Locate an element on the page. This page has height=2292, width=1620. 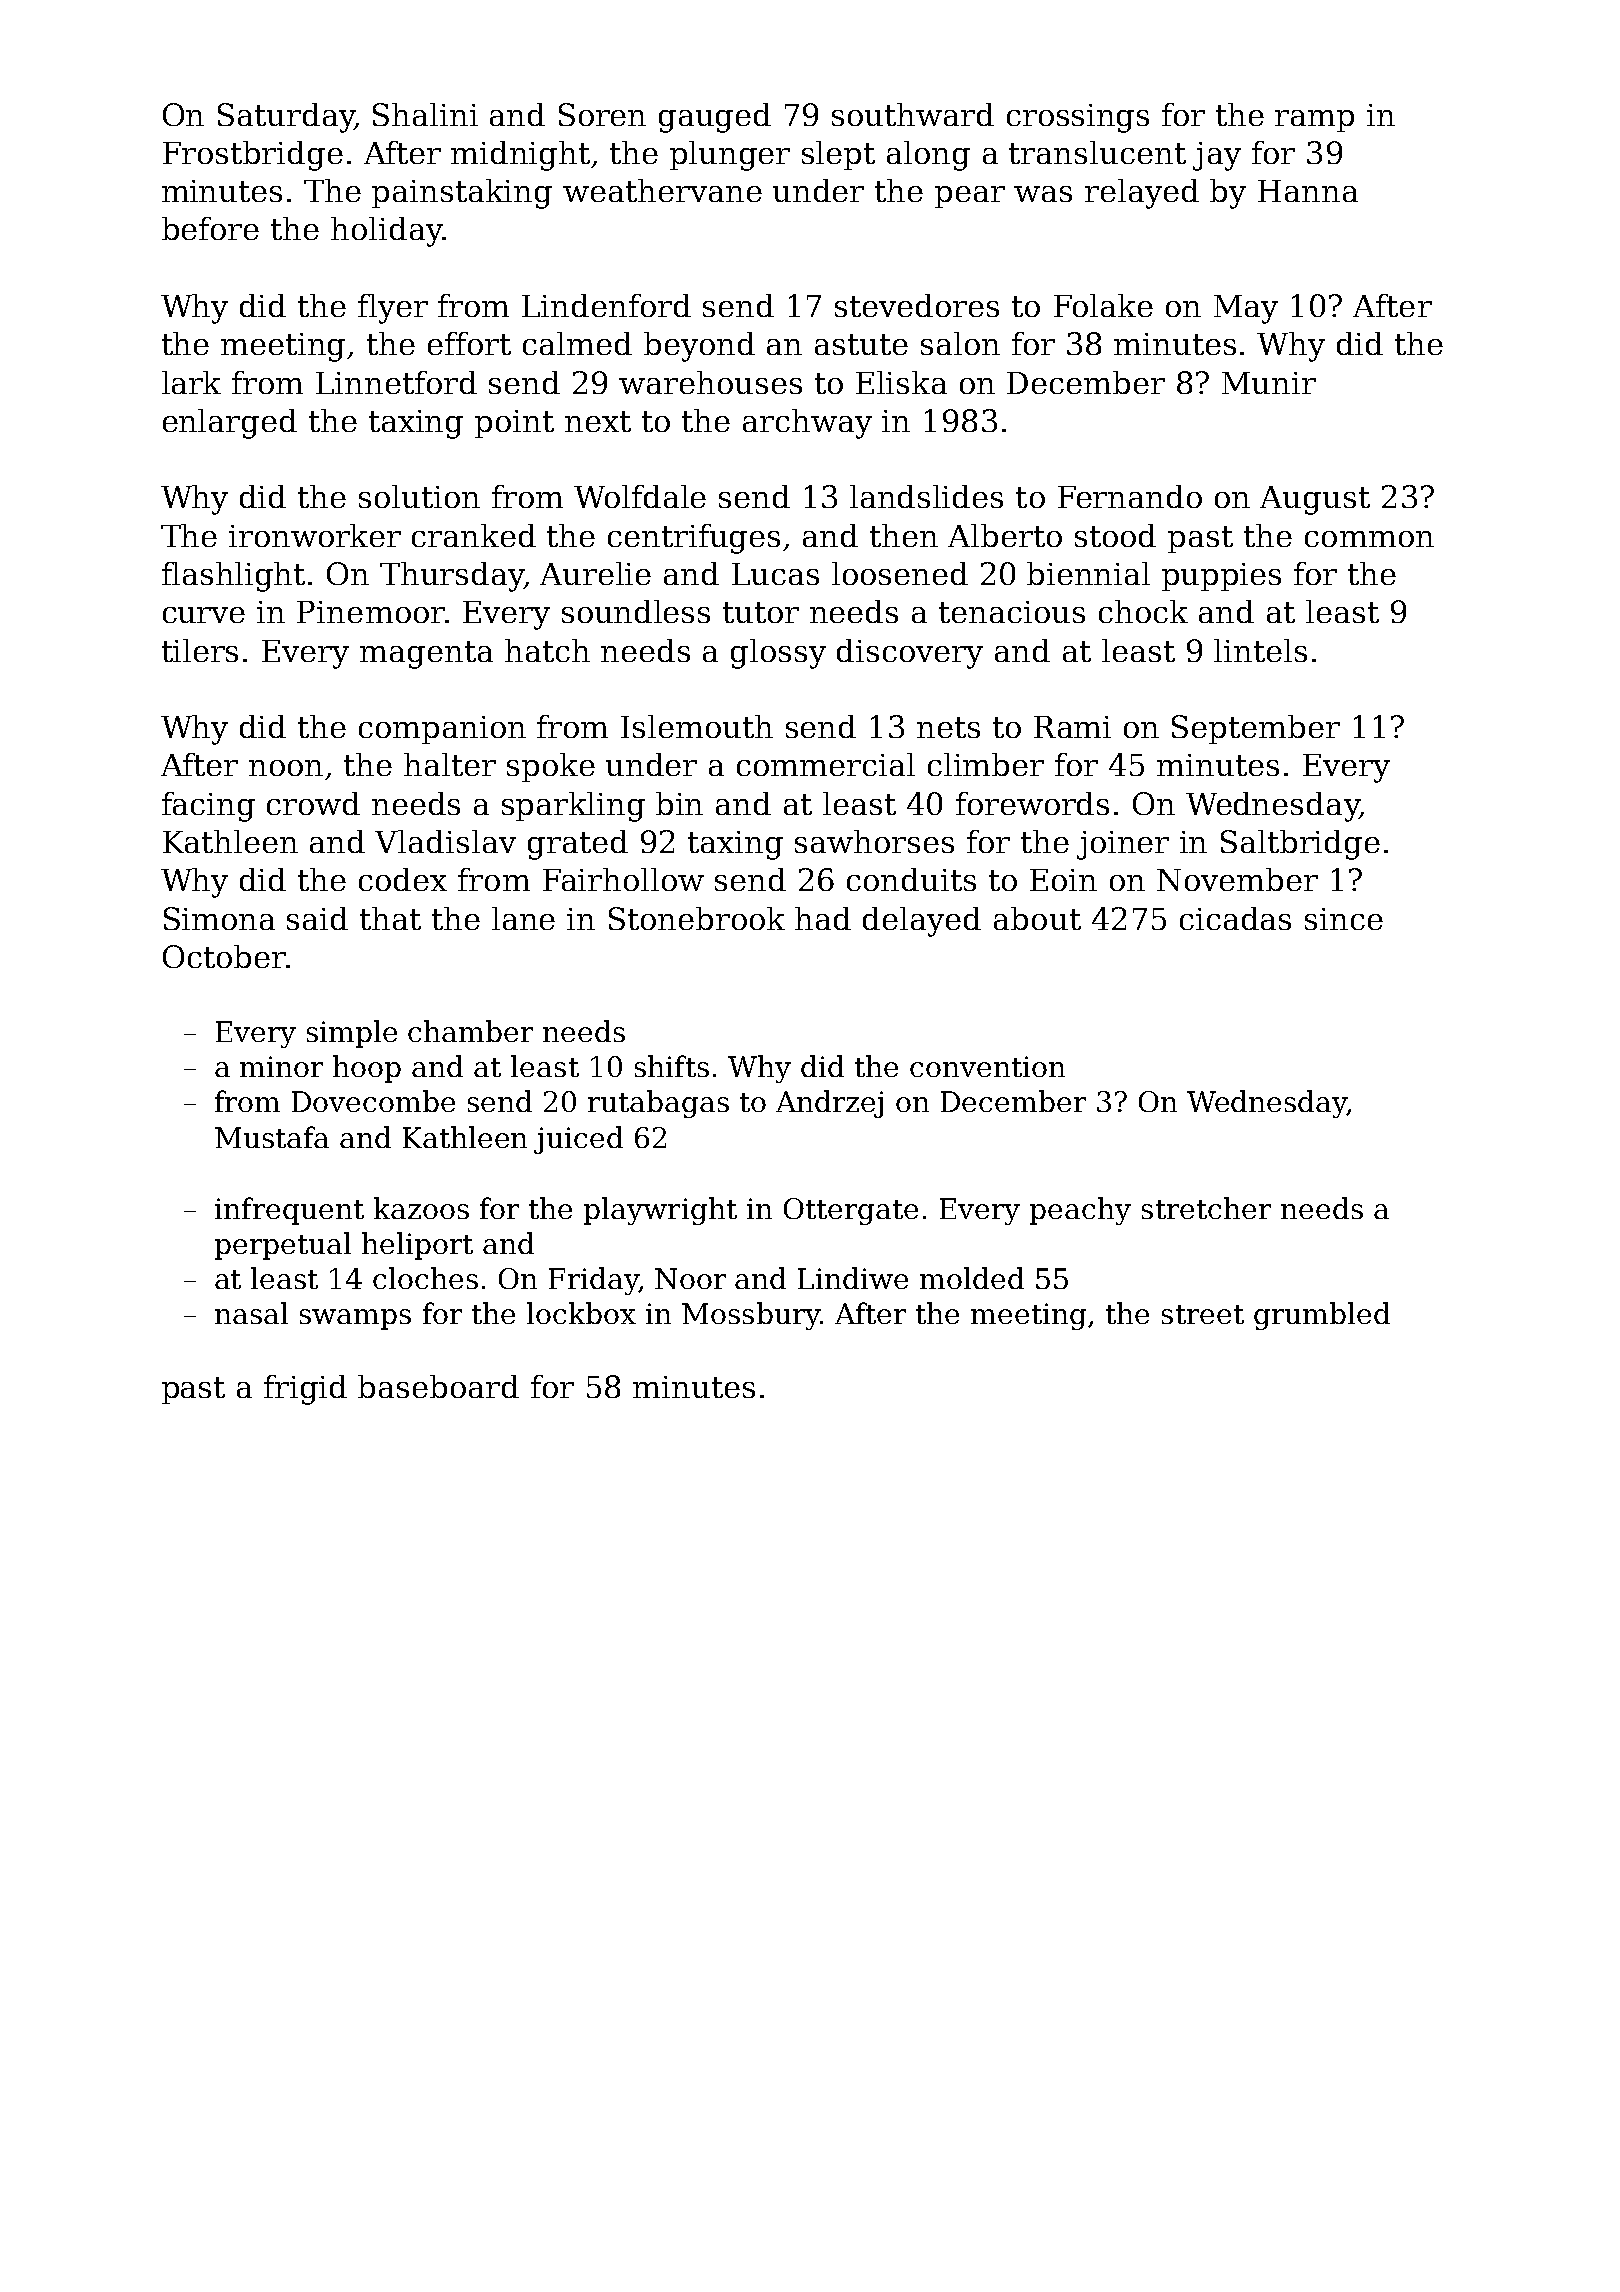
Andrzej is located at coordinates (829, 1104).
